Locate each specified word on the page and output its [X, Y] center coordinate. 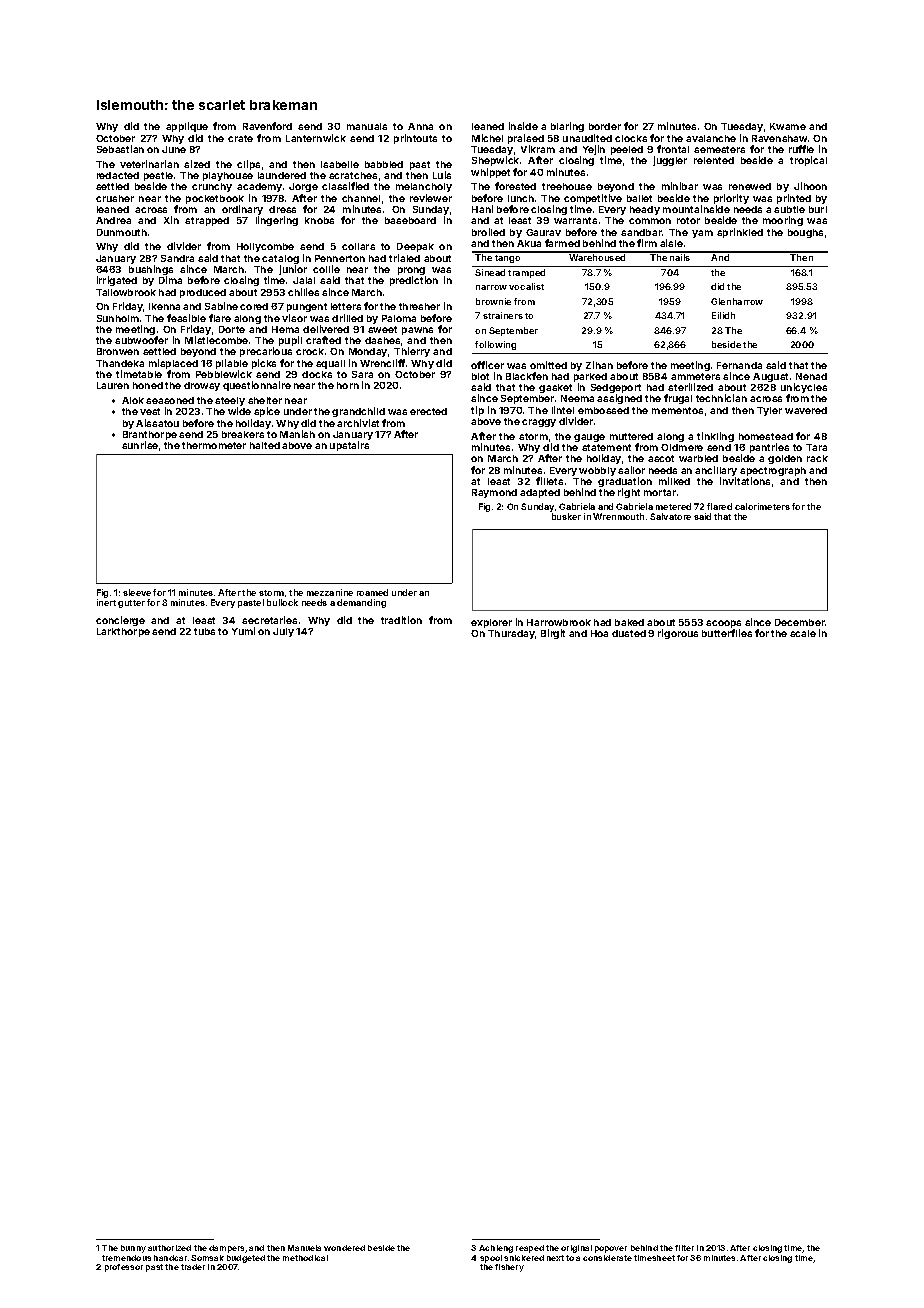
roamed [372, 592]
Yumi [243, 631]
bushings [151, 270]
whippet [490, 173]
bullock [282, 602]
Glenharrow [737, 301]
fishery [509, 1268]
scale [803, 633]
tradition [401, 620]
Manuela [304, 1248]
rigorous [678, 634]
